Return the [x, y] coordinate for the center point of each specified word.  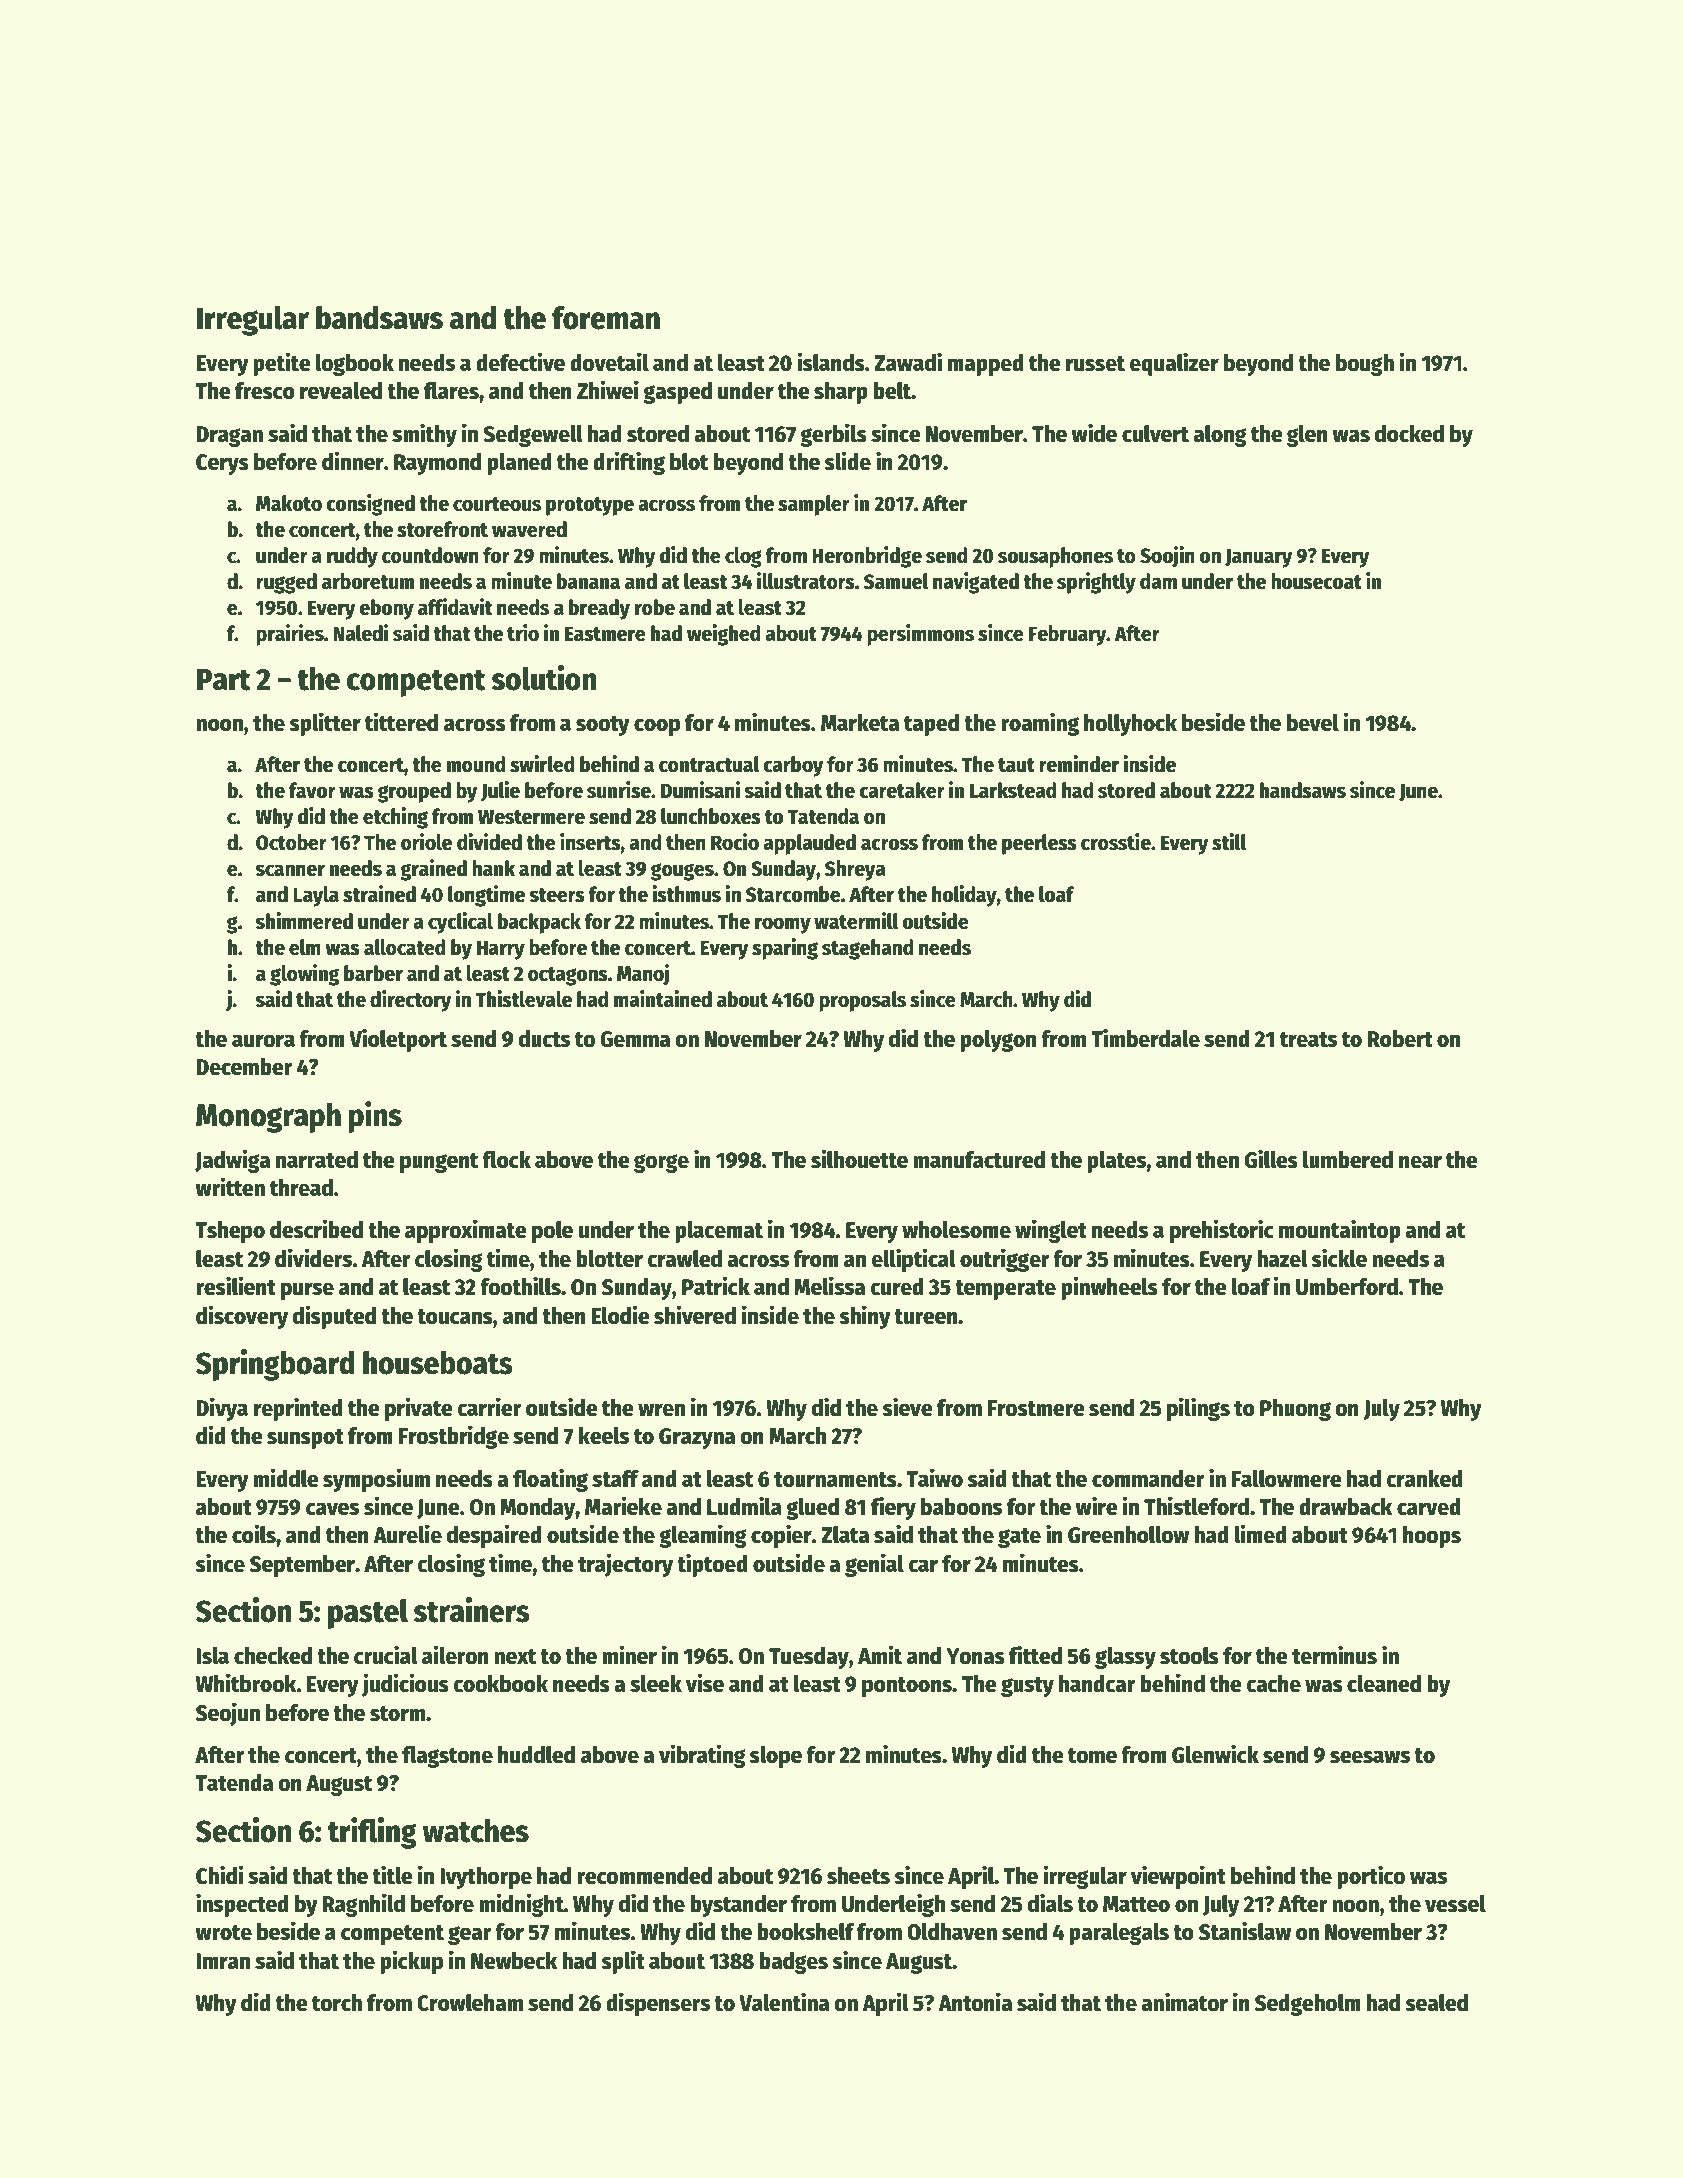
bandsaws [379, 318]
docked [1409, 434]
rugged [286, 583]
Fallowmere [1287, 1479]
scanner [290, 870]
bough [1365, 365]
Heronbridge [867, 557]
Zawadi [908, 362]
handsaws [1303, 790]
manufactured [979, 1160]
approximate [466, 1231]
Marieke [623, 1506]
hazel [1282, 1259]
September [302, 1566]
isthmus [686, 894]
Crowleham [470, 2003]
